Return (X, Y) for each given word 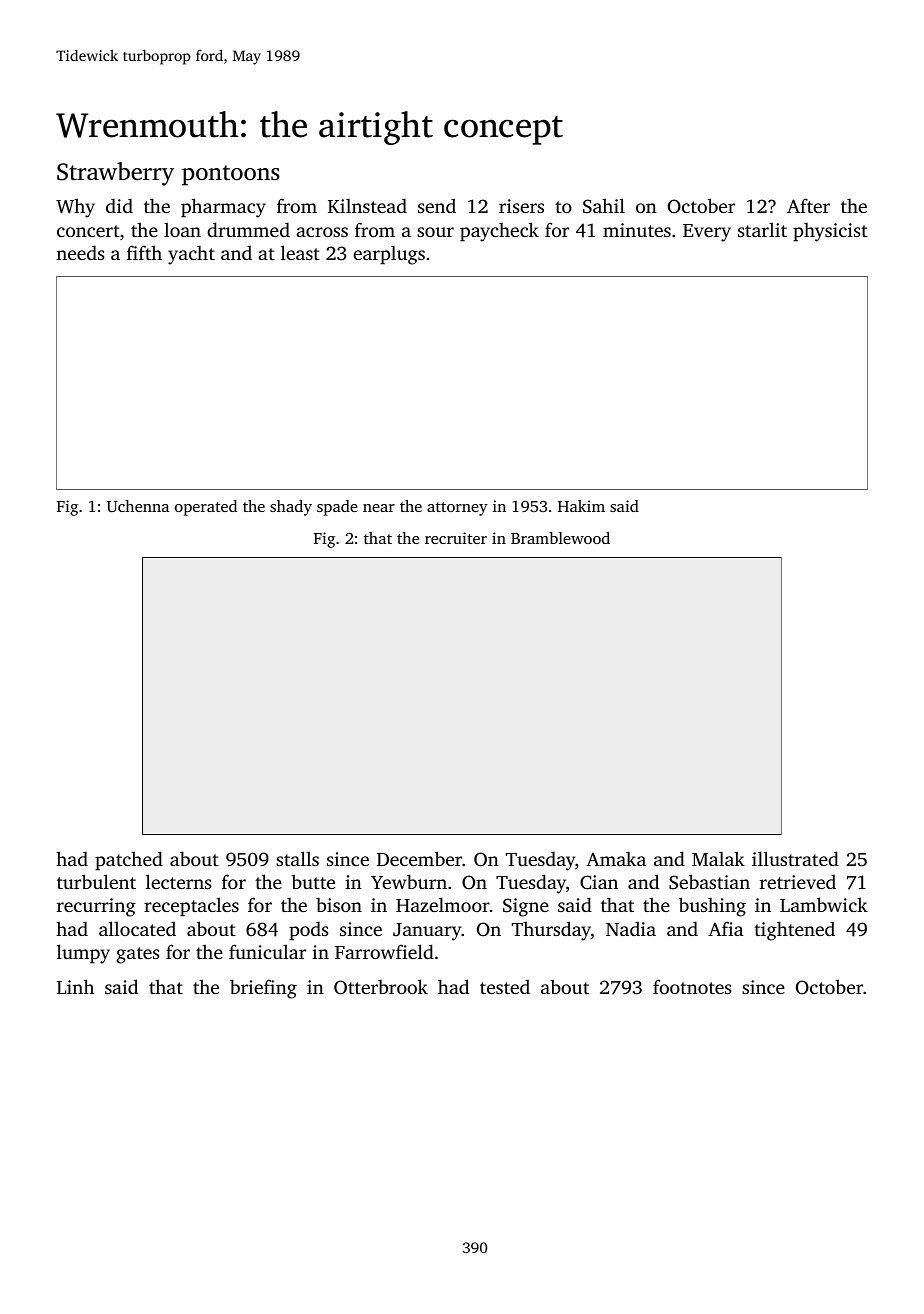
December (419, 858)
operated (206, 508)
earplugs (389, 255)
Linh (75, 986)
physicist (830, 232)
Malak (718, 858)
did (119, 205)
